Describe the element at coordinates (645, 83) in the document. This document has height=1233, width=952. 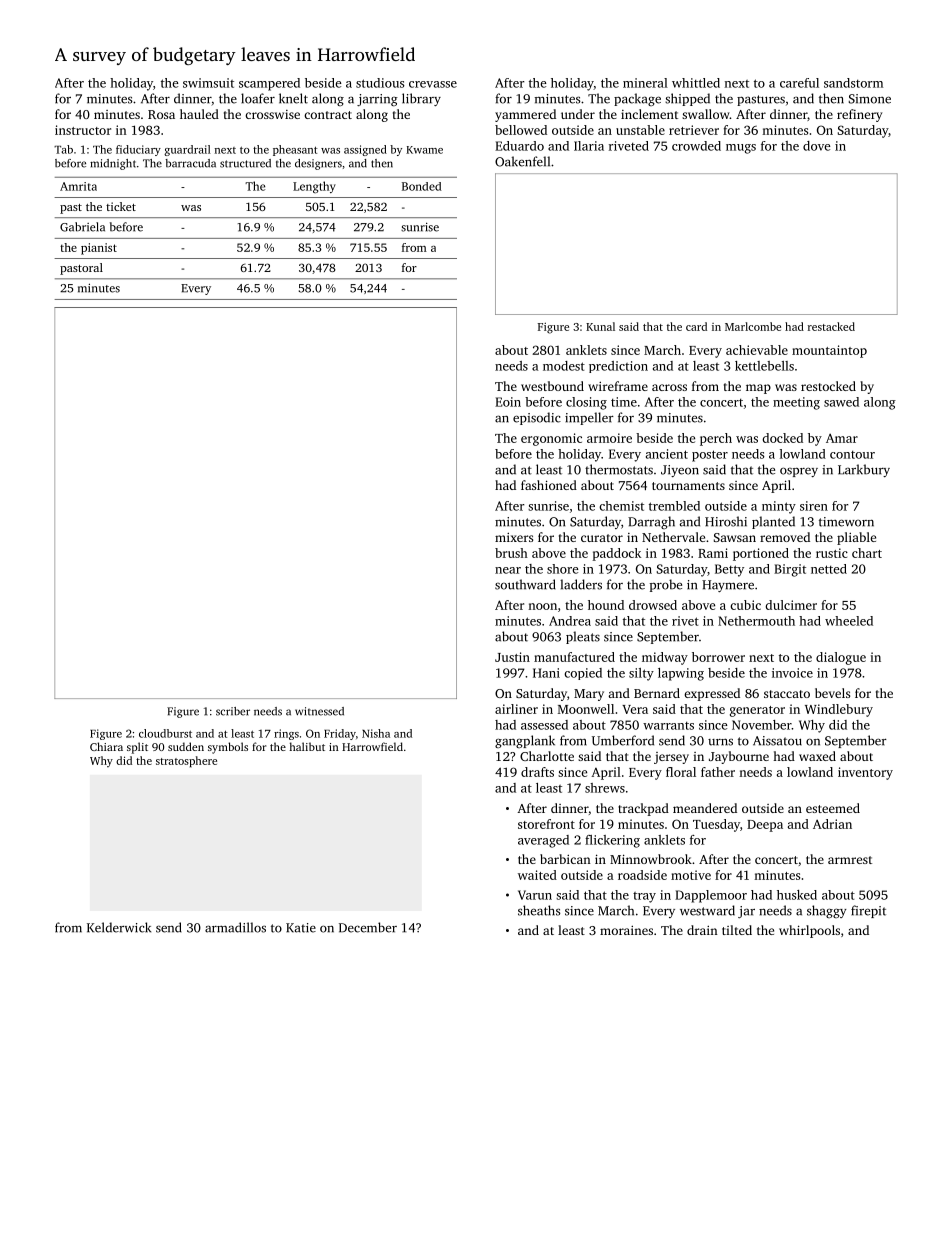
I see `mineral` at that location.
